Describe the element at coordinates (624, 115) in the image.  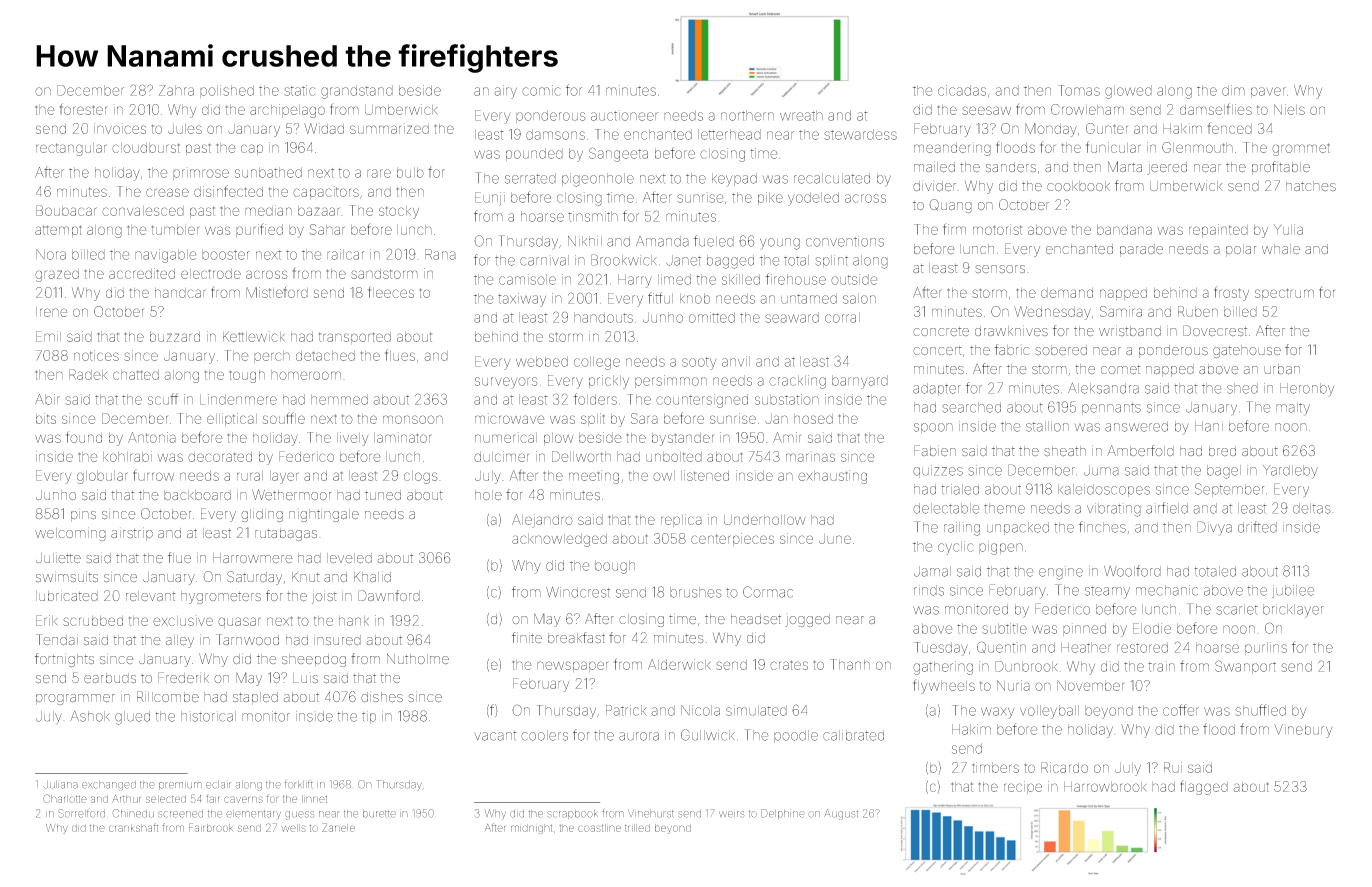
I see `auctioneer` at that location.
